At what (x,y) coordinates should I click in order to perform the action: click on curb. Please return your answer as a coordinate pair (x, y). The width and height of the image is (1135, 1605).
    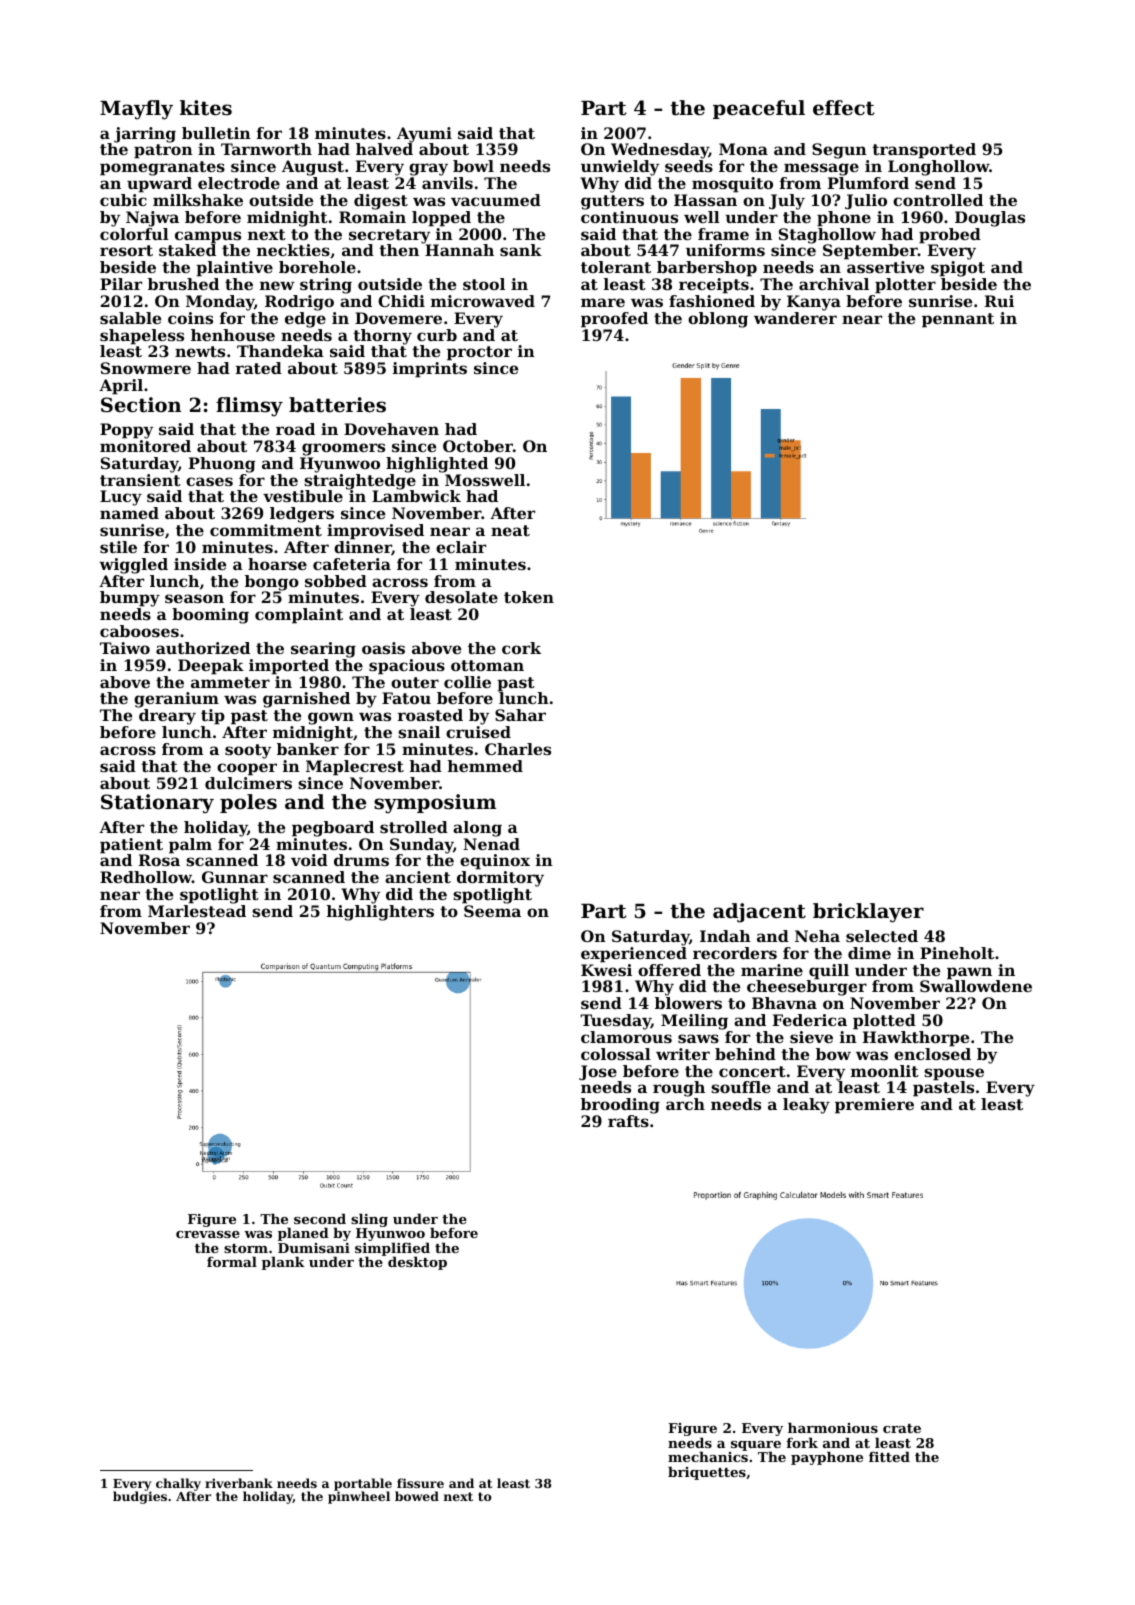
    Looking at the image, I should click on (437, 335).
